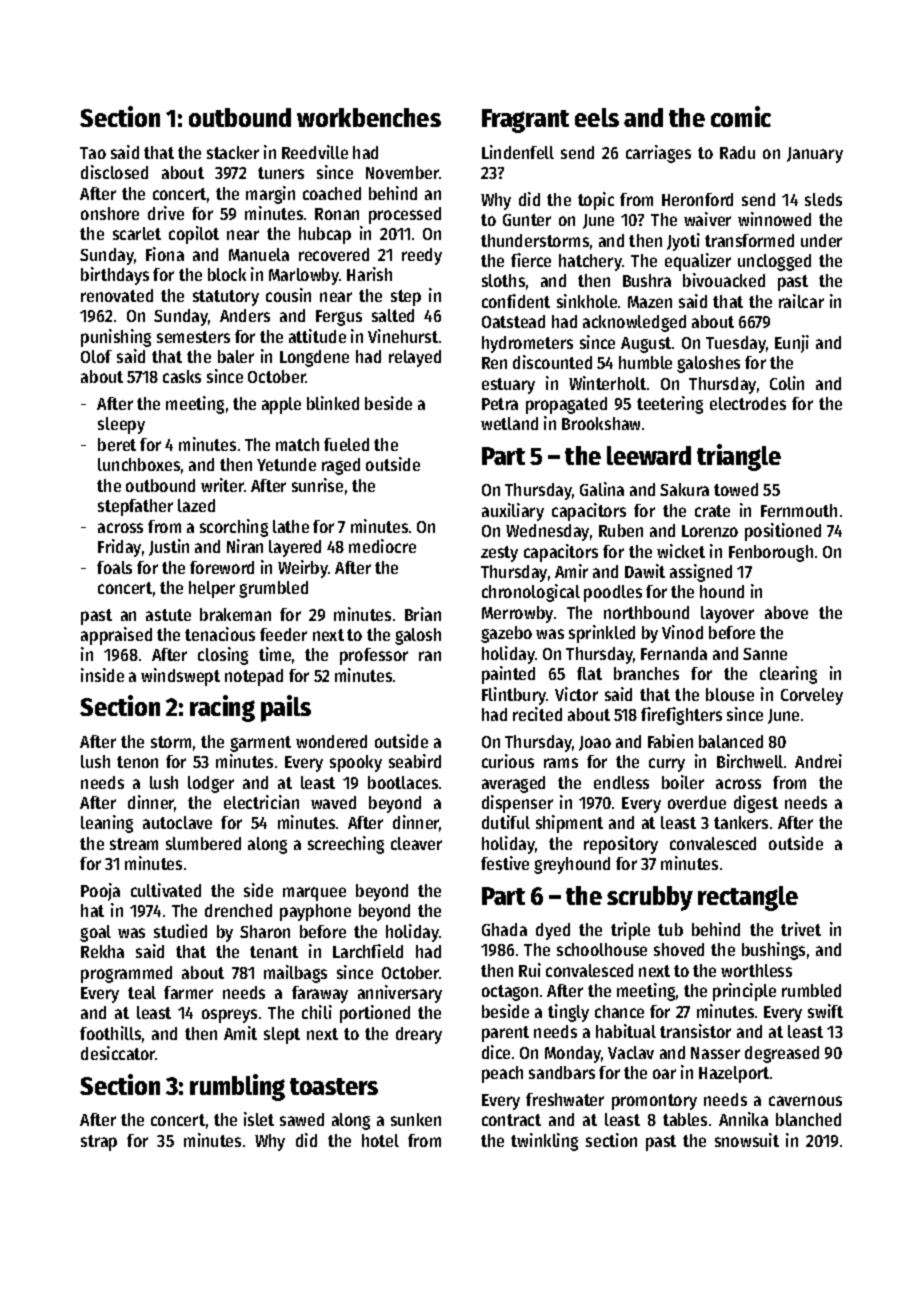 The width and height of the page is (924, 1311). Describe the element at coordinates (236, 356) in the page. I see `baler` at that location.
